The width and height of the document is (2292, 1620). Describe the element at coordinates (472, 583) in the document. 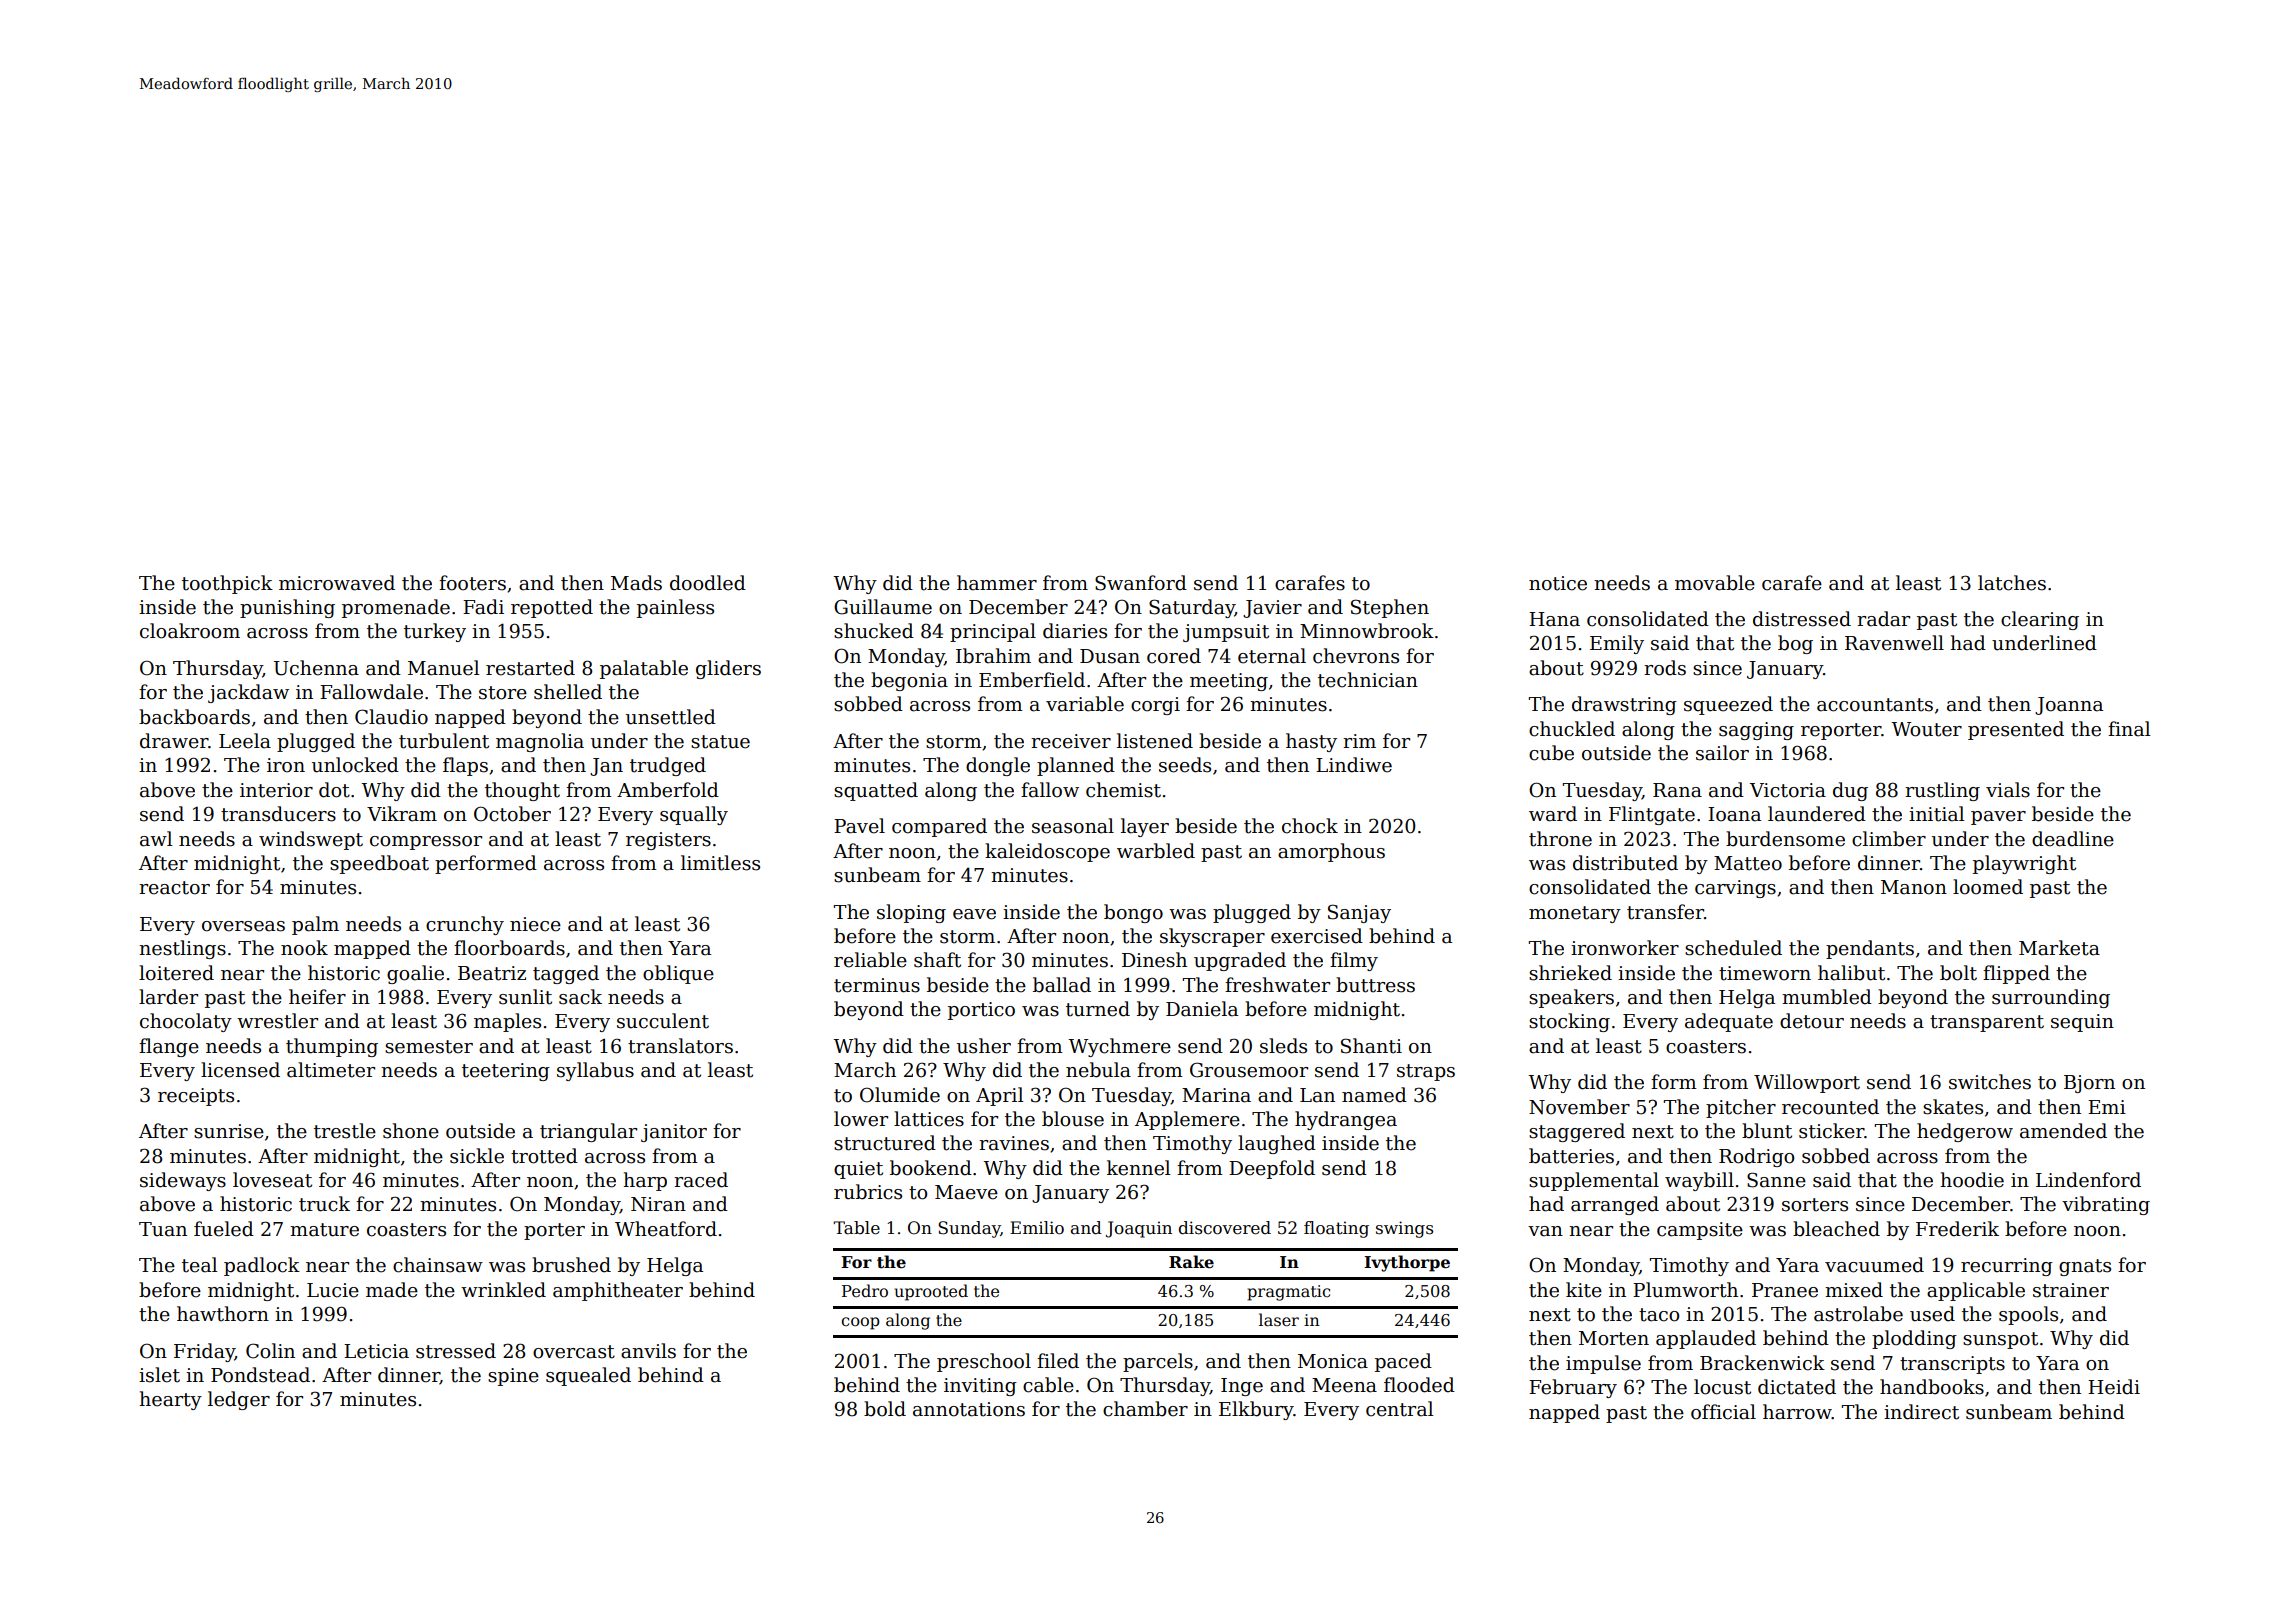

I see `footers` at that location.
